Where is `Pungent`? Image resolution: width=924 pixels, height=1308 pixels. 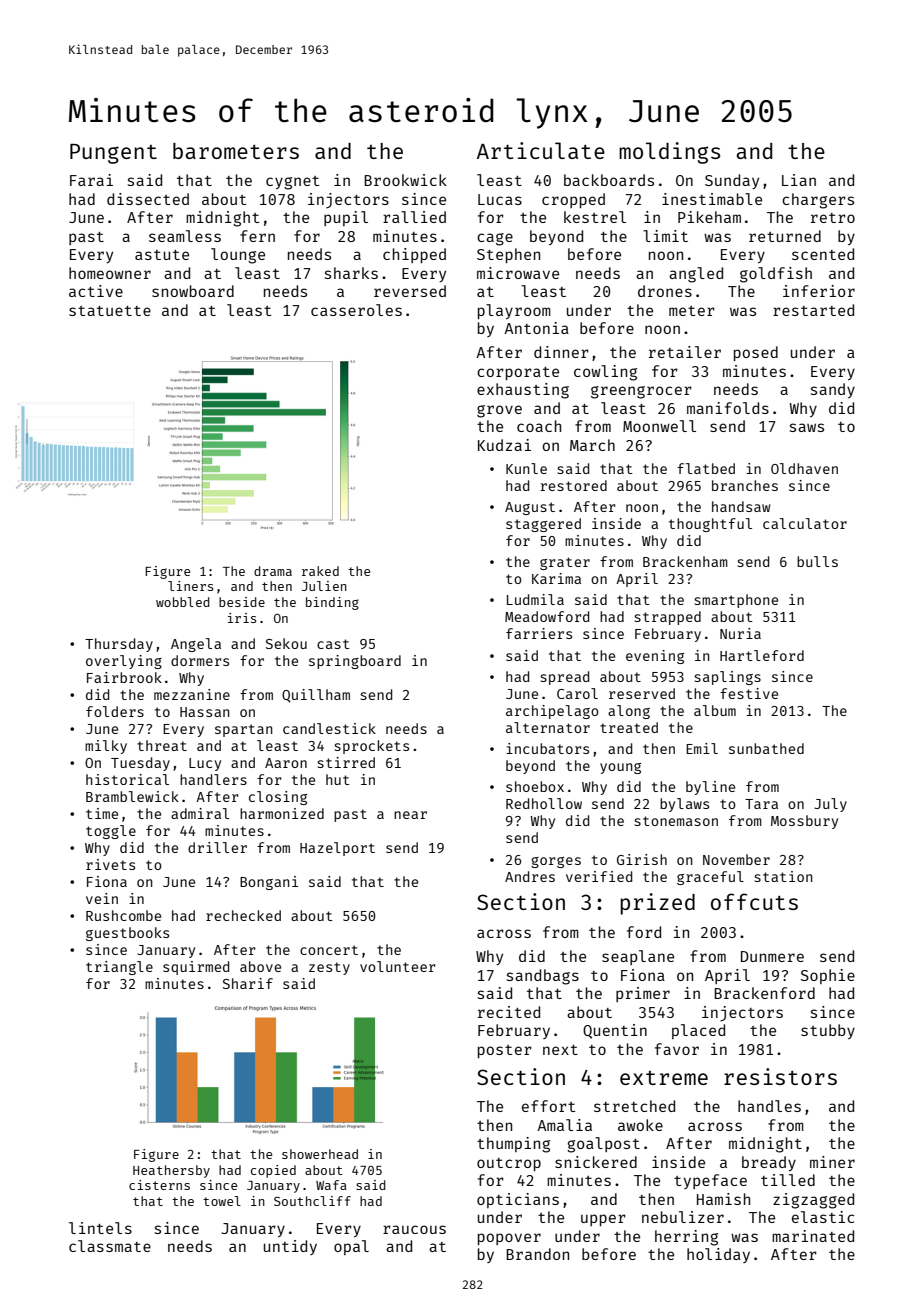 Pungent is located at coordinates (113, 154).
